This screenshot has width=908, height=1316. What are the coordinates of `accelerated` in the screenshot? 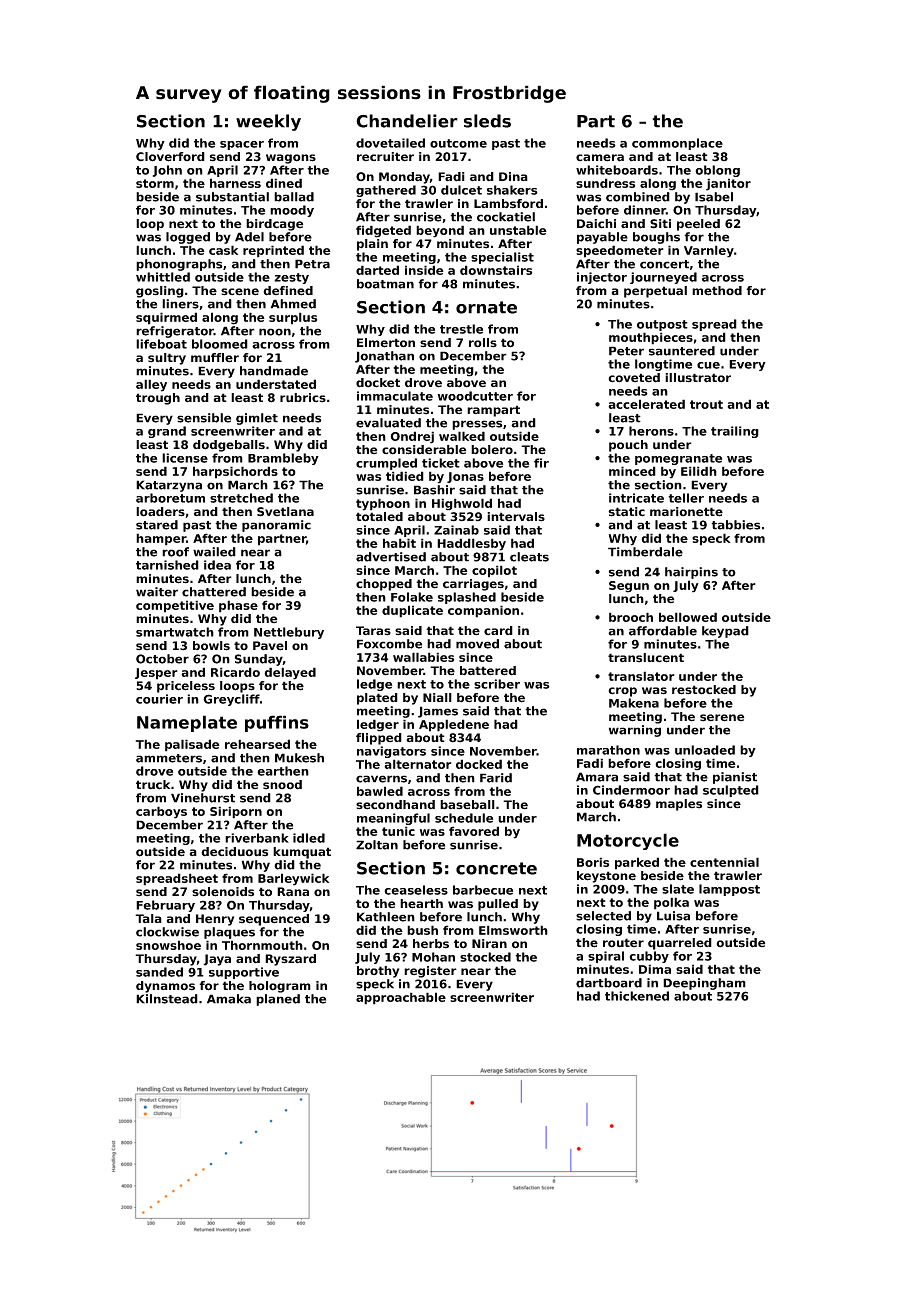 It's located at (646, 404).
